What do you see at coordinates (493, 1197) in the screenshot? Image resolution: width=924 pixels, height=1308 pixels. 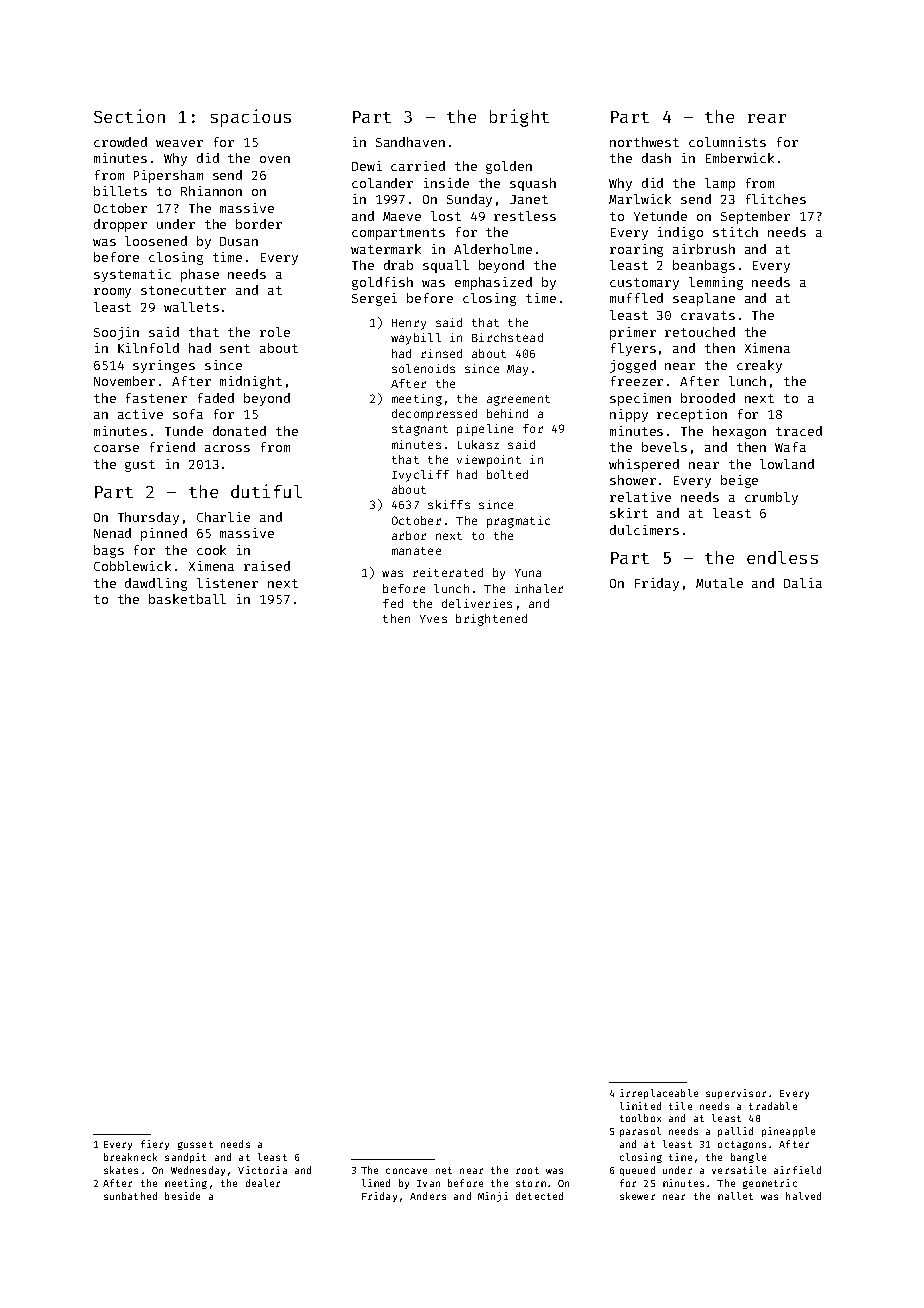 I see `Minji` at bounding box center [493, 1197].
